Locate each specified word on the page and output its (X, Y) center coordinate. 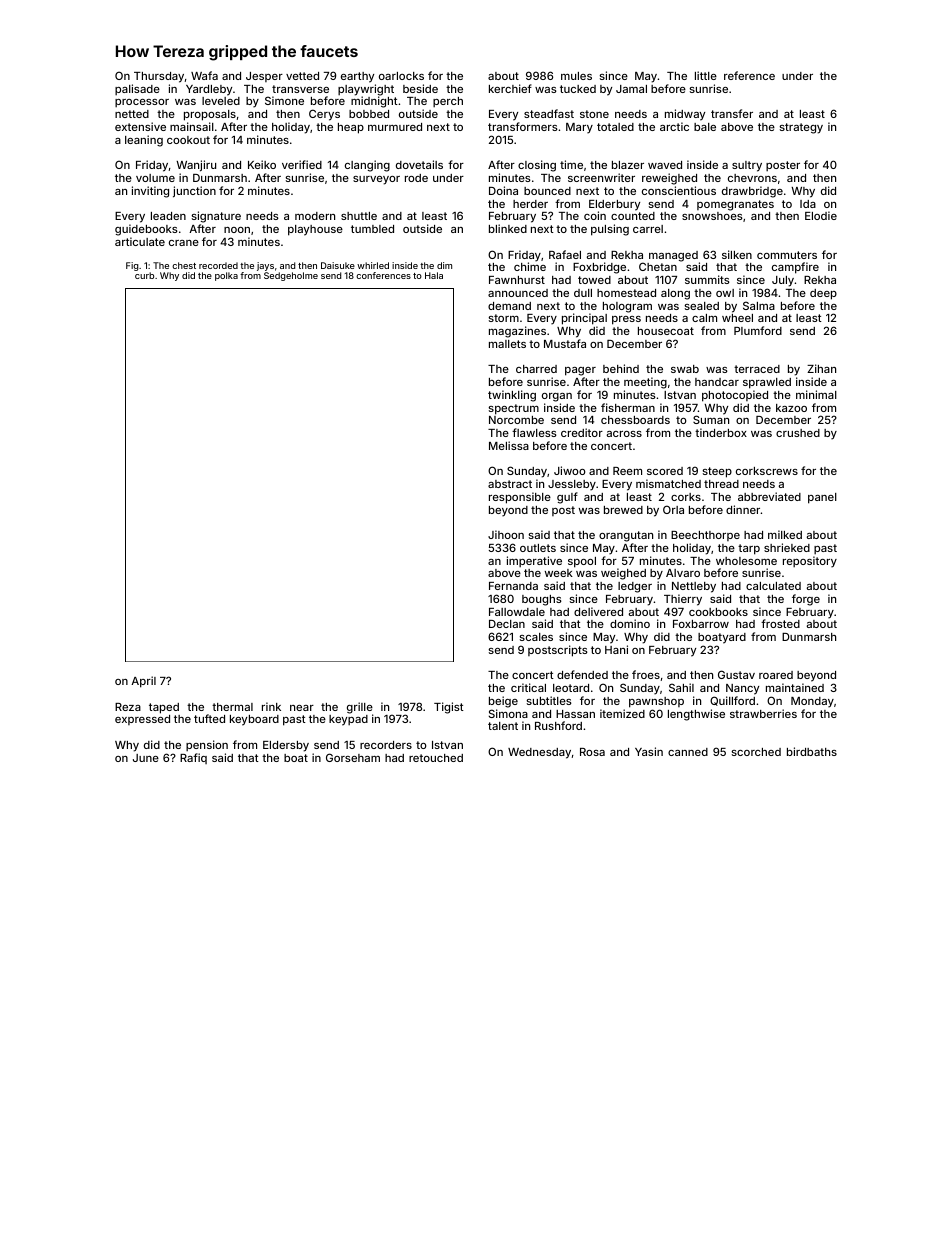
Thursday (159, 77)
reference (749, 75)
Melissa (509, 445)
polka (226, 276)
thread (721, 484)
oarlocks (401, 76)
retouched (436, 758)
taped (164, 708)
